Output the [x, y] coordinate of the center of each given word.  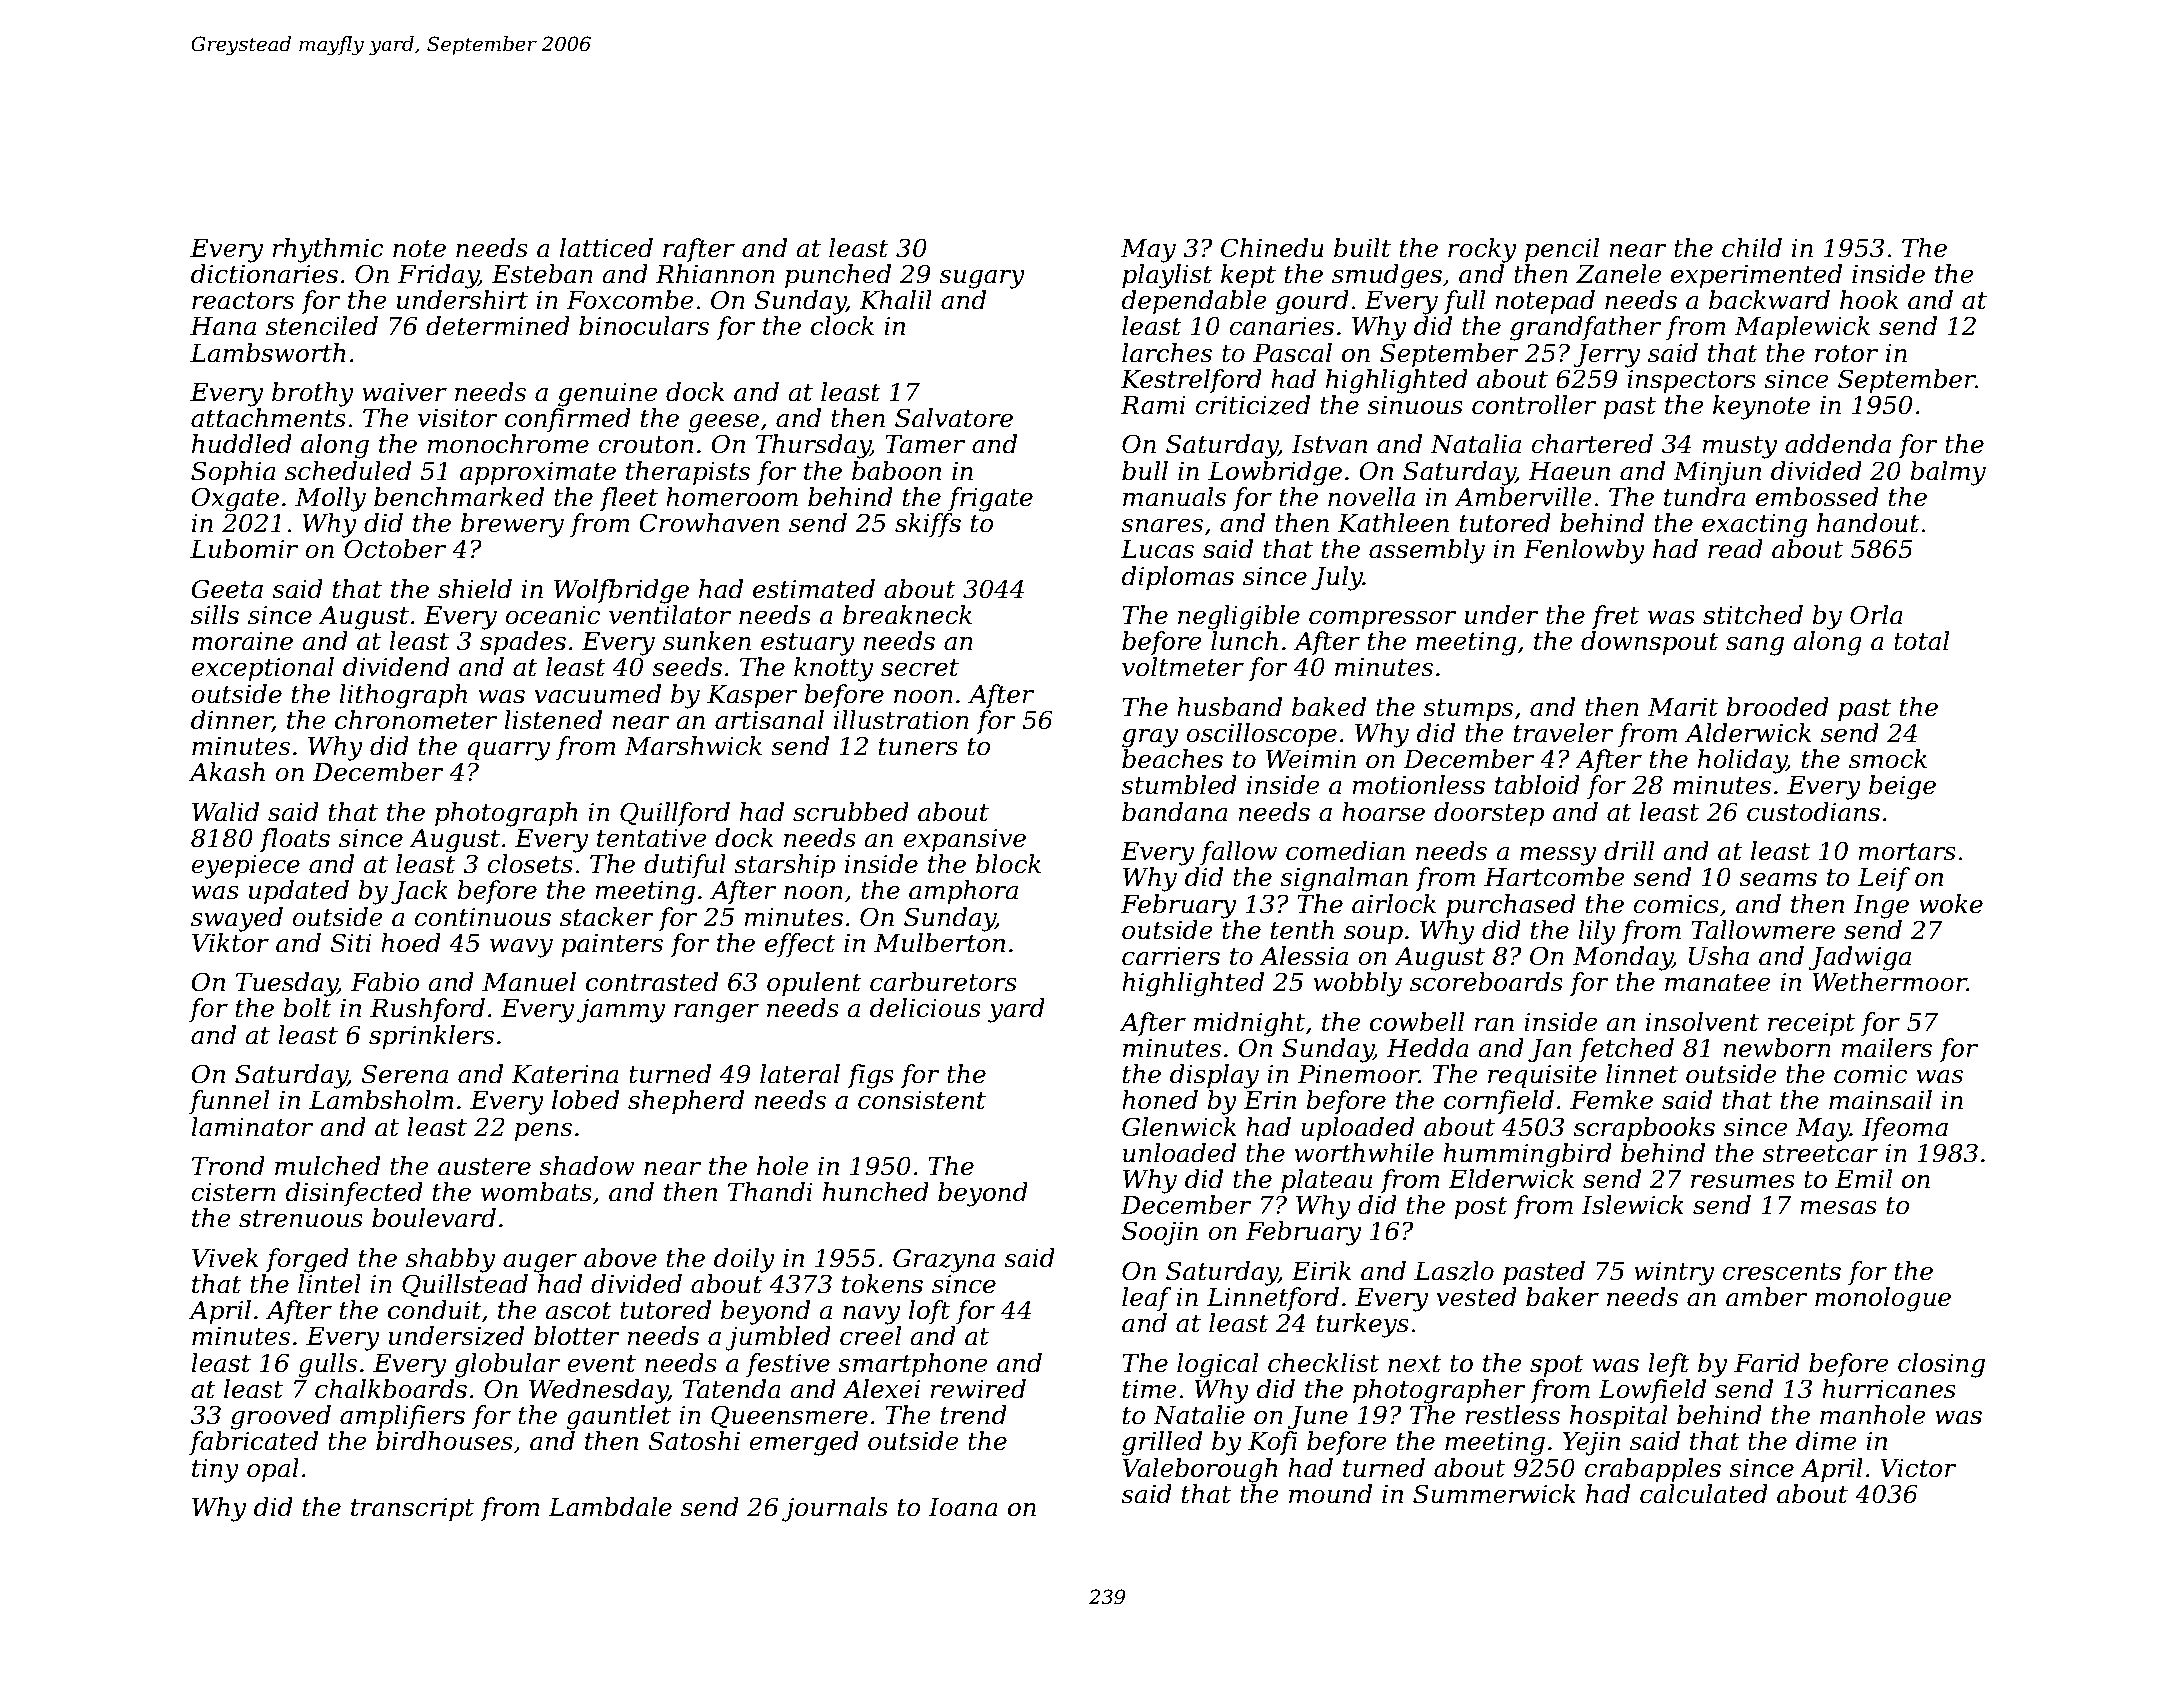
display [1214, 1076]
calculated [1704, 1494]
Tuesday [287, 984]
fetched [1626, 1050]
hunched [876, 1192]
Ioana [963, 1507]
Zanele [1619, 274]
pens [543, 1132]
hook [1869, 300]
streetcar [1820, 1154]
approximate [538, 473]
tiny [215, 1471]
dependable [1194, 302]
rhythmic [328, 250]
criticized [1252, 405]
